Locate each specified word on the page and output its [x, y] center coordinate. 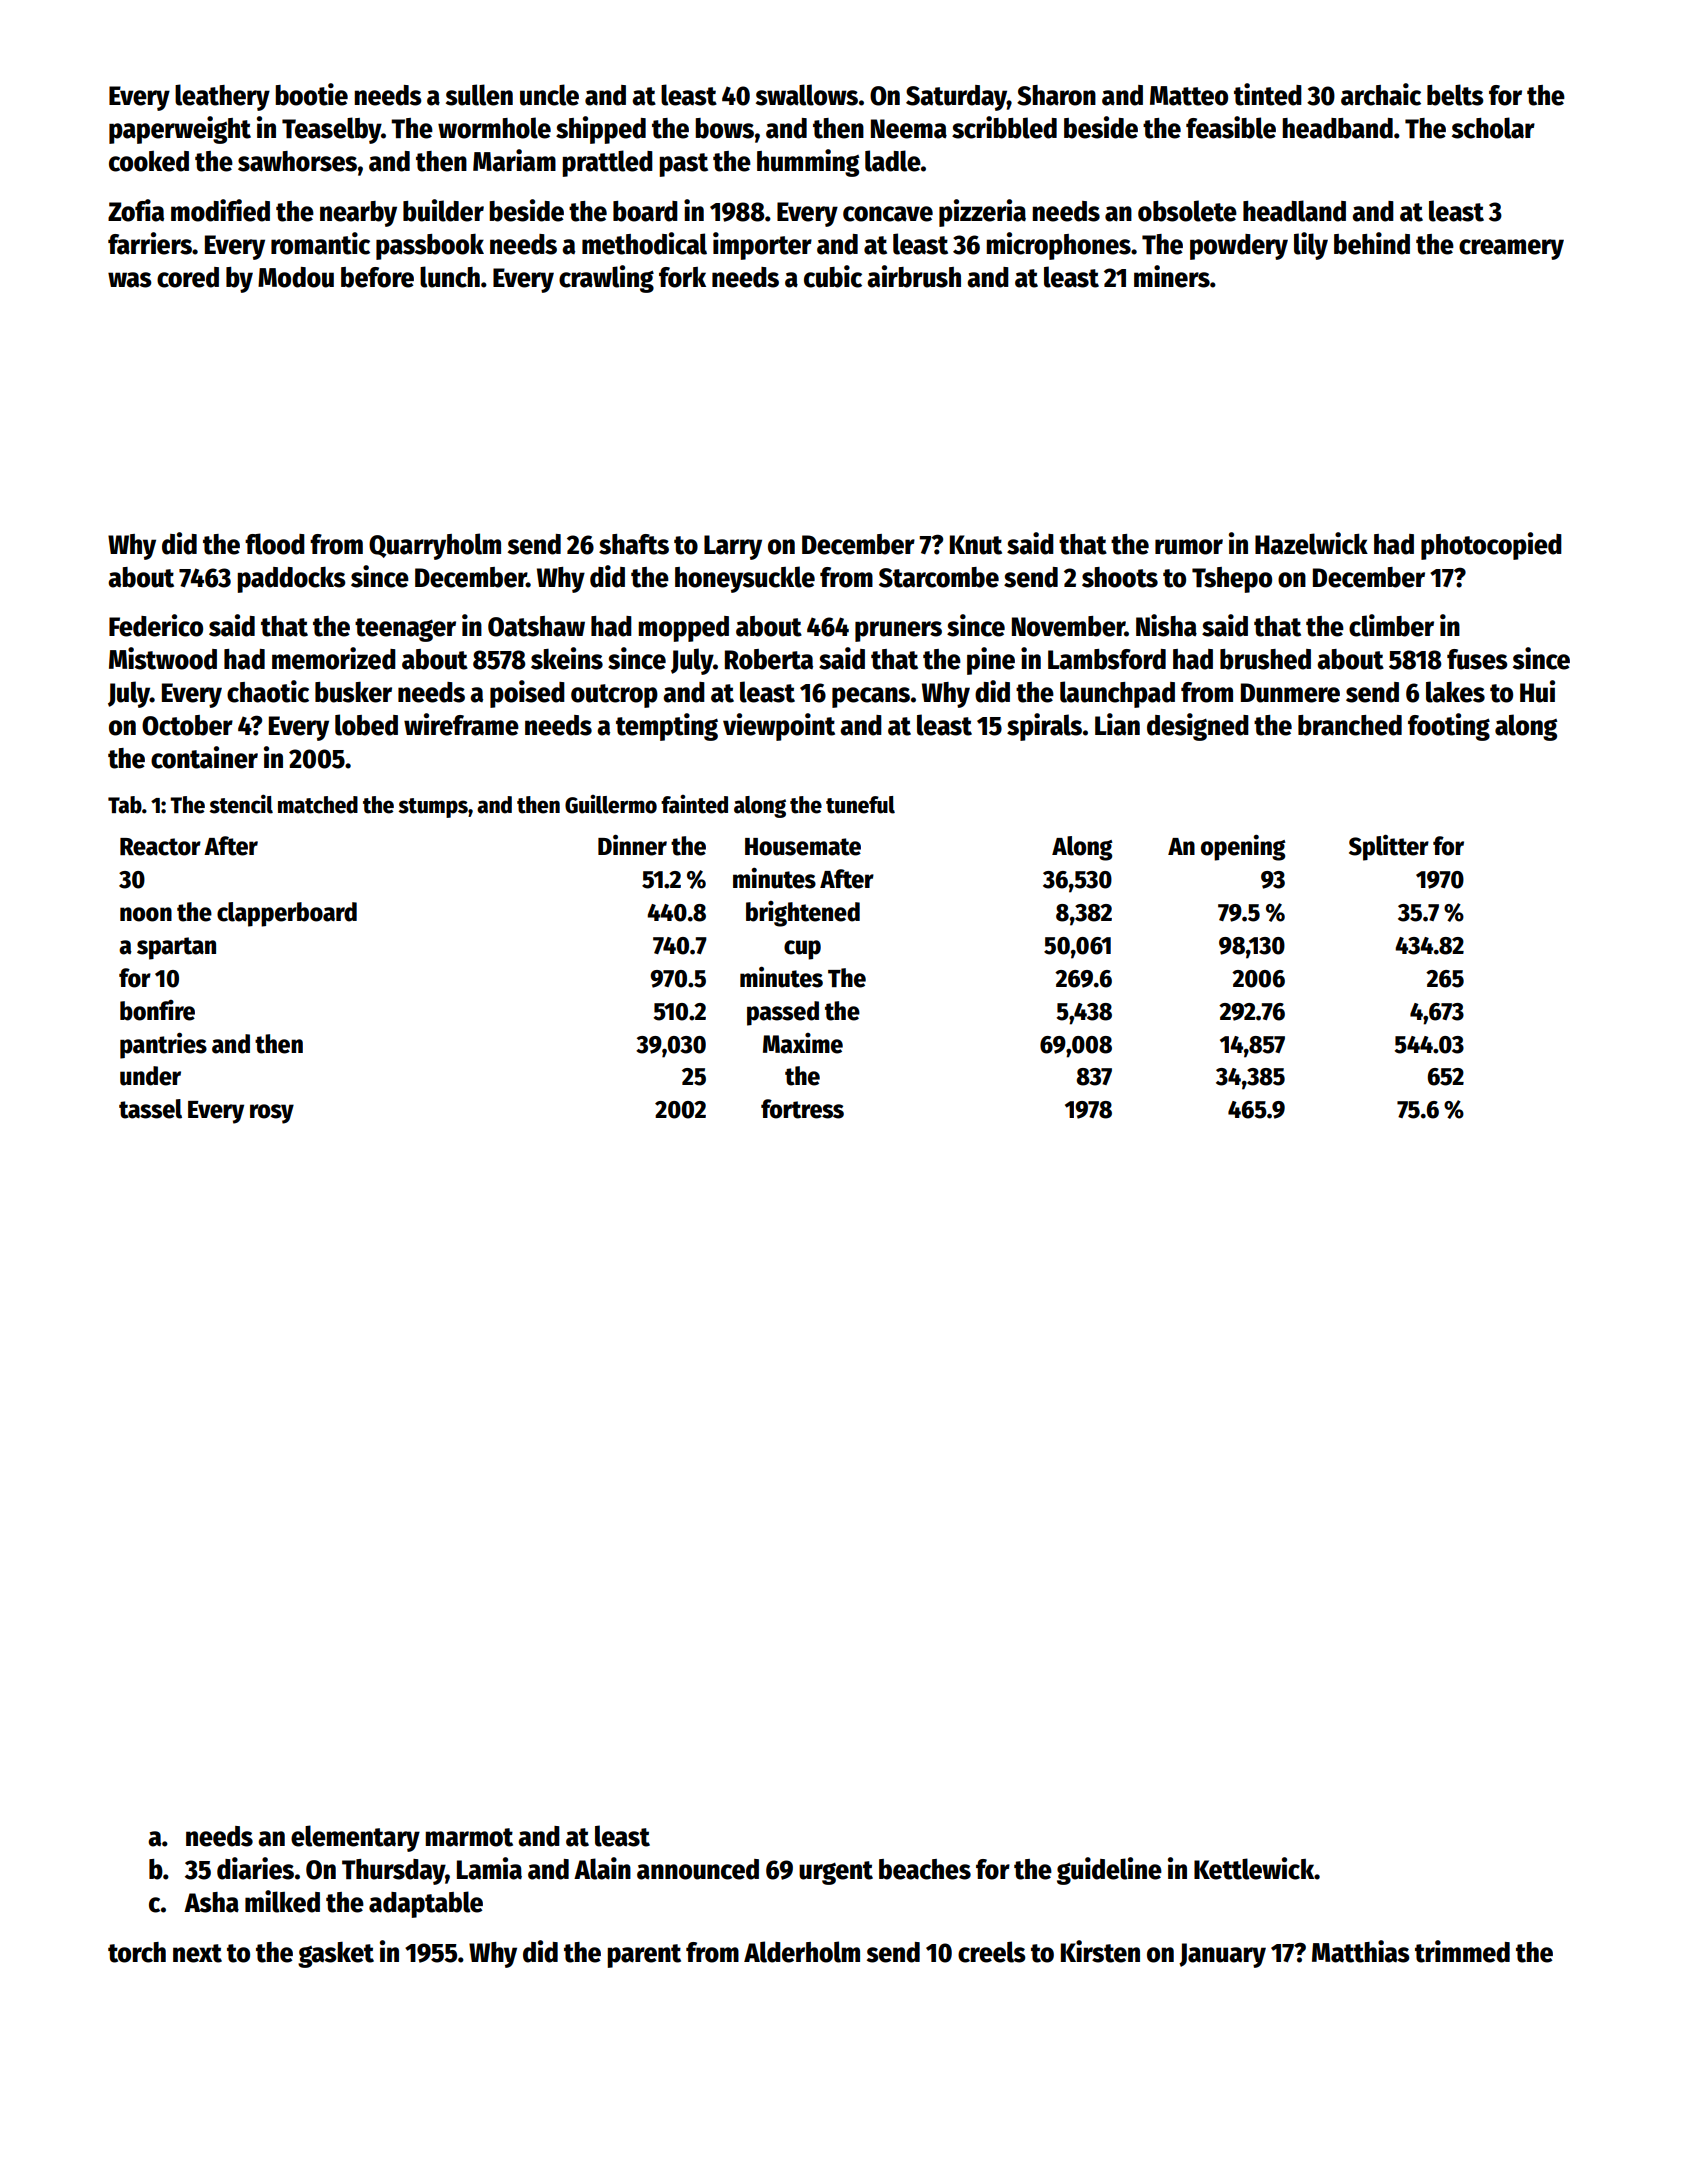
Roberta [769, 659]
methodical [644, 243]
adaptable [426, 1904]
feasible [1231, 127]
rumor [1189, 547]
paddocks [291, 580]
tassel [150, 1109]
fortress [802, 1109]
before [377, 277]
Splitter [1389, 847]
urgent [836, 1873]
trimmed [1462, 1951]
